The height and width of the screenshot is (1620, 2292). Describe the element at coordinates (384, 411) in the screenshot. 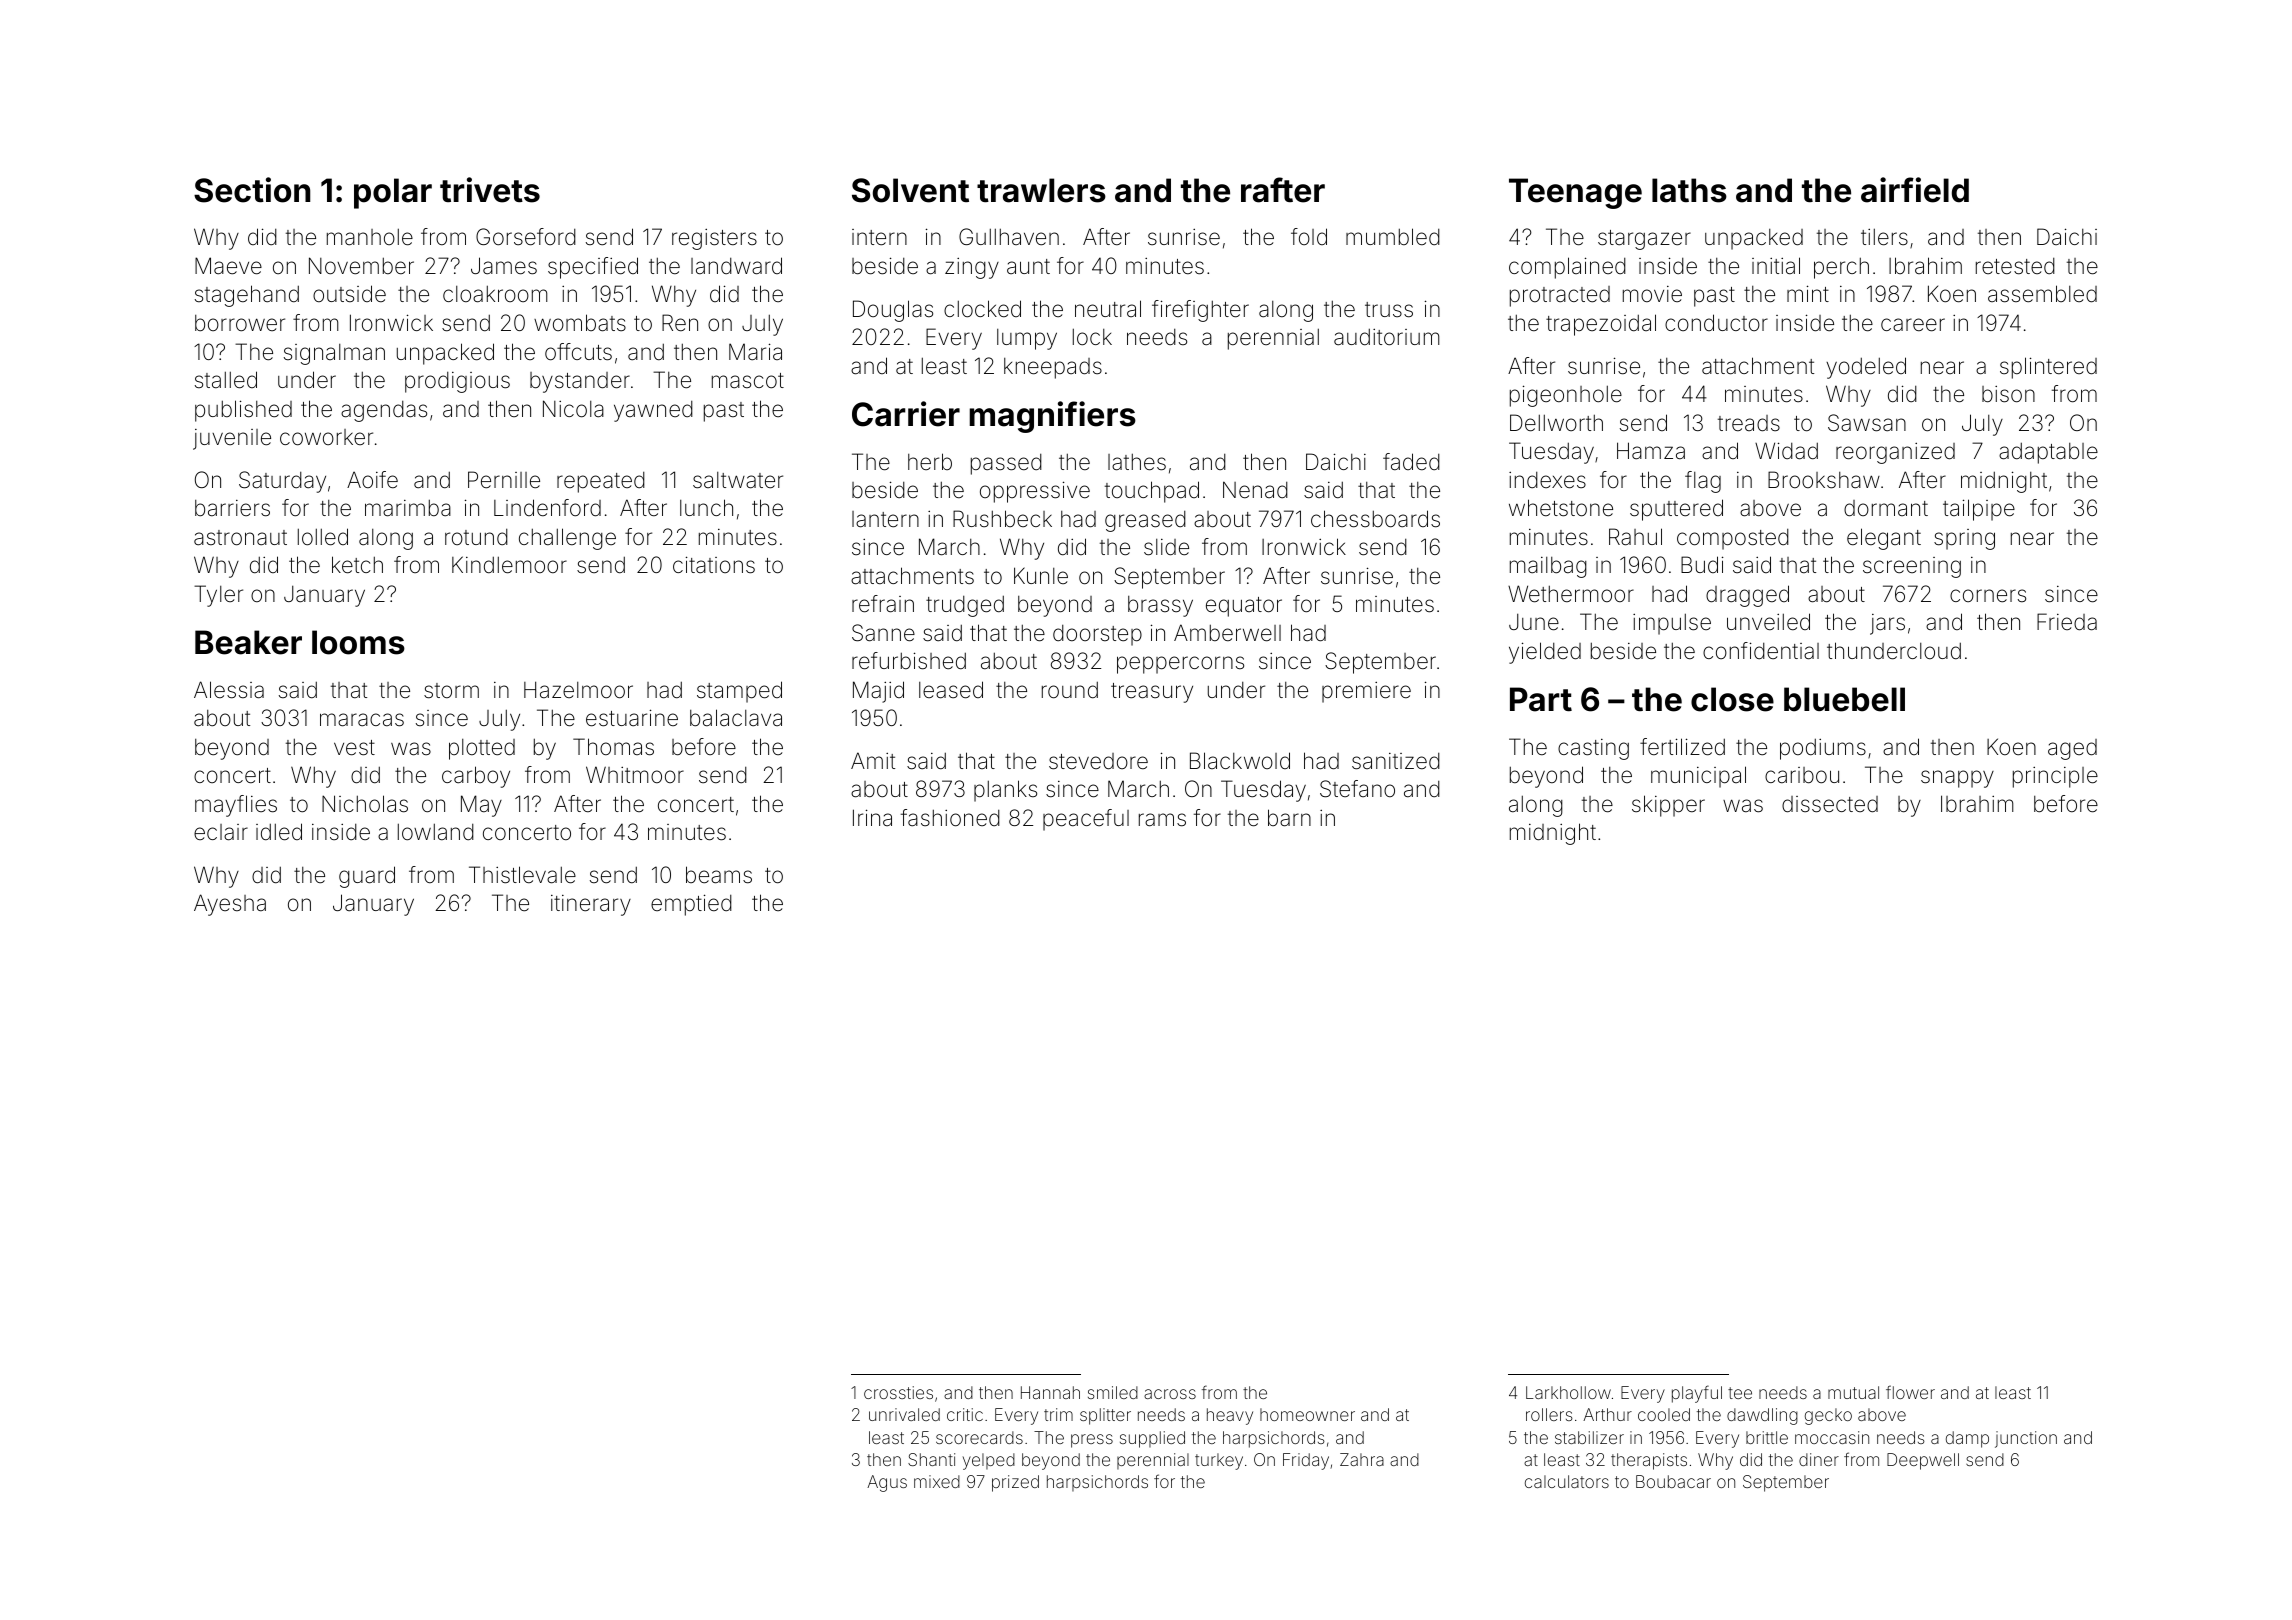

I see `agendas` at that location.
